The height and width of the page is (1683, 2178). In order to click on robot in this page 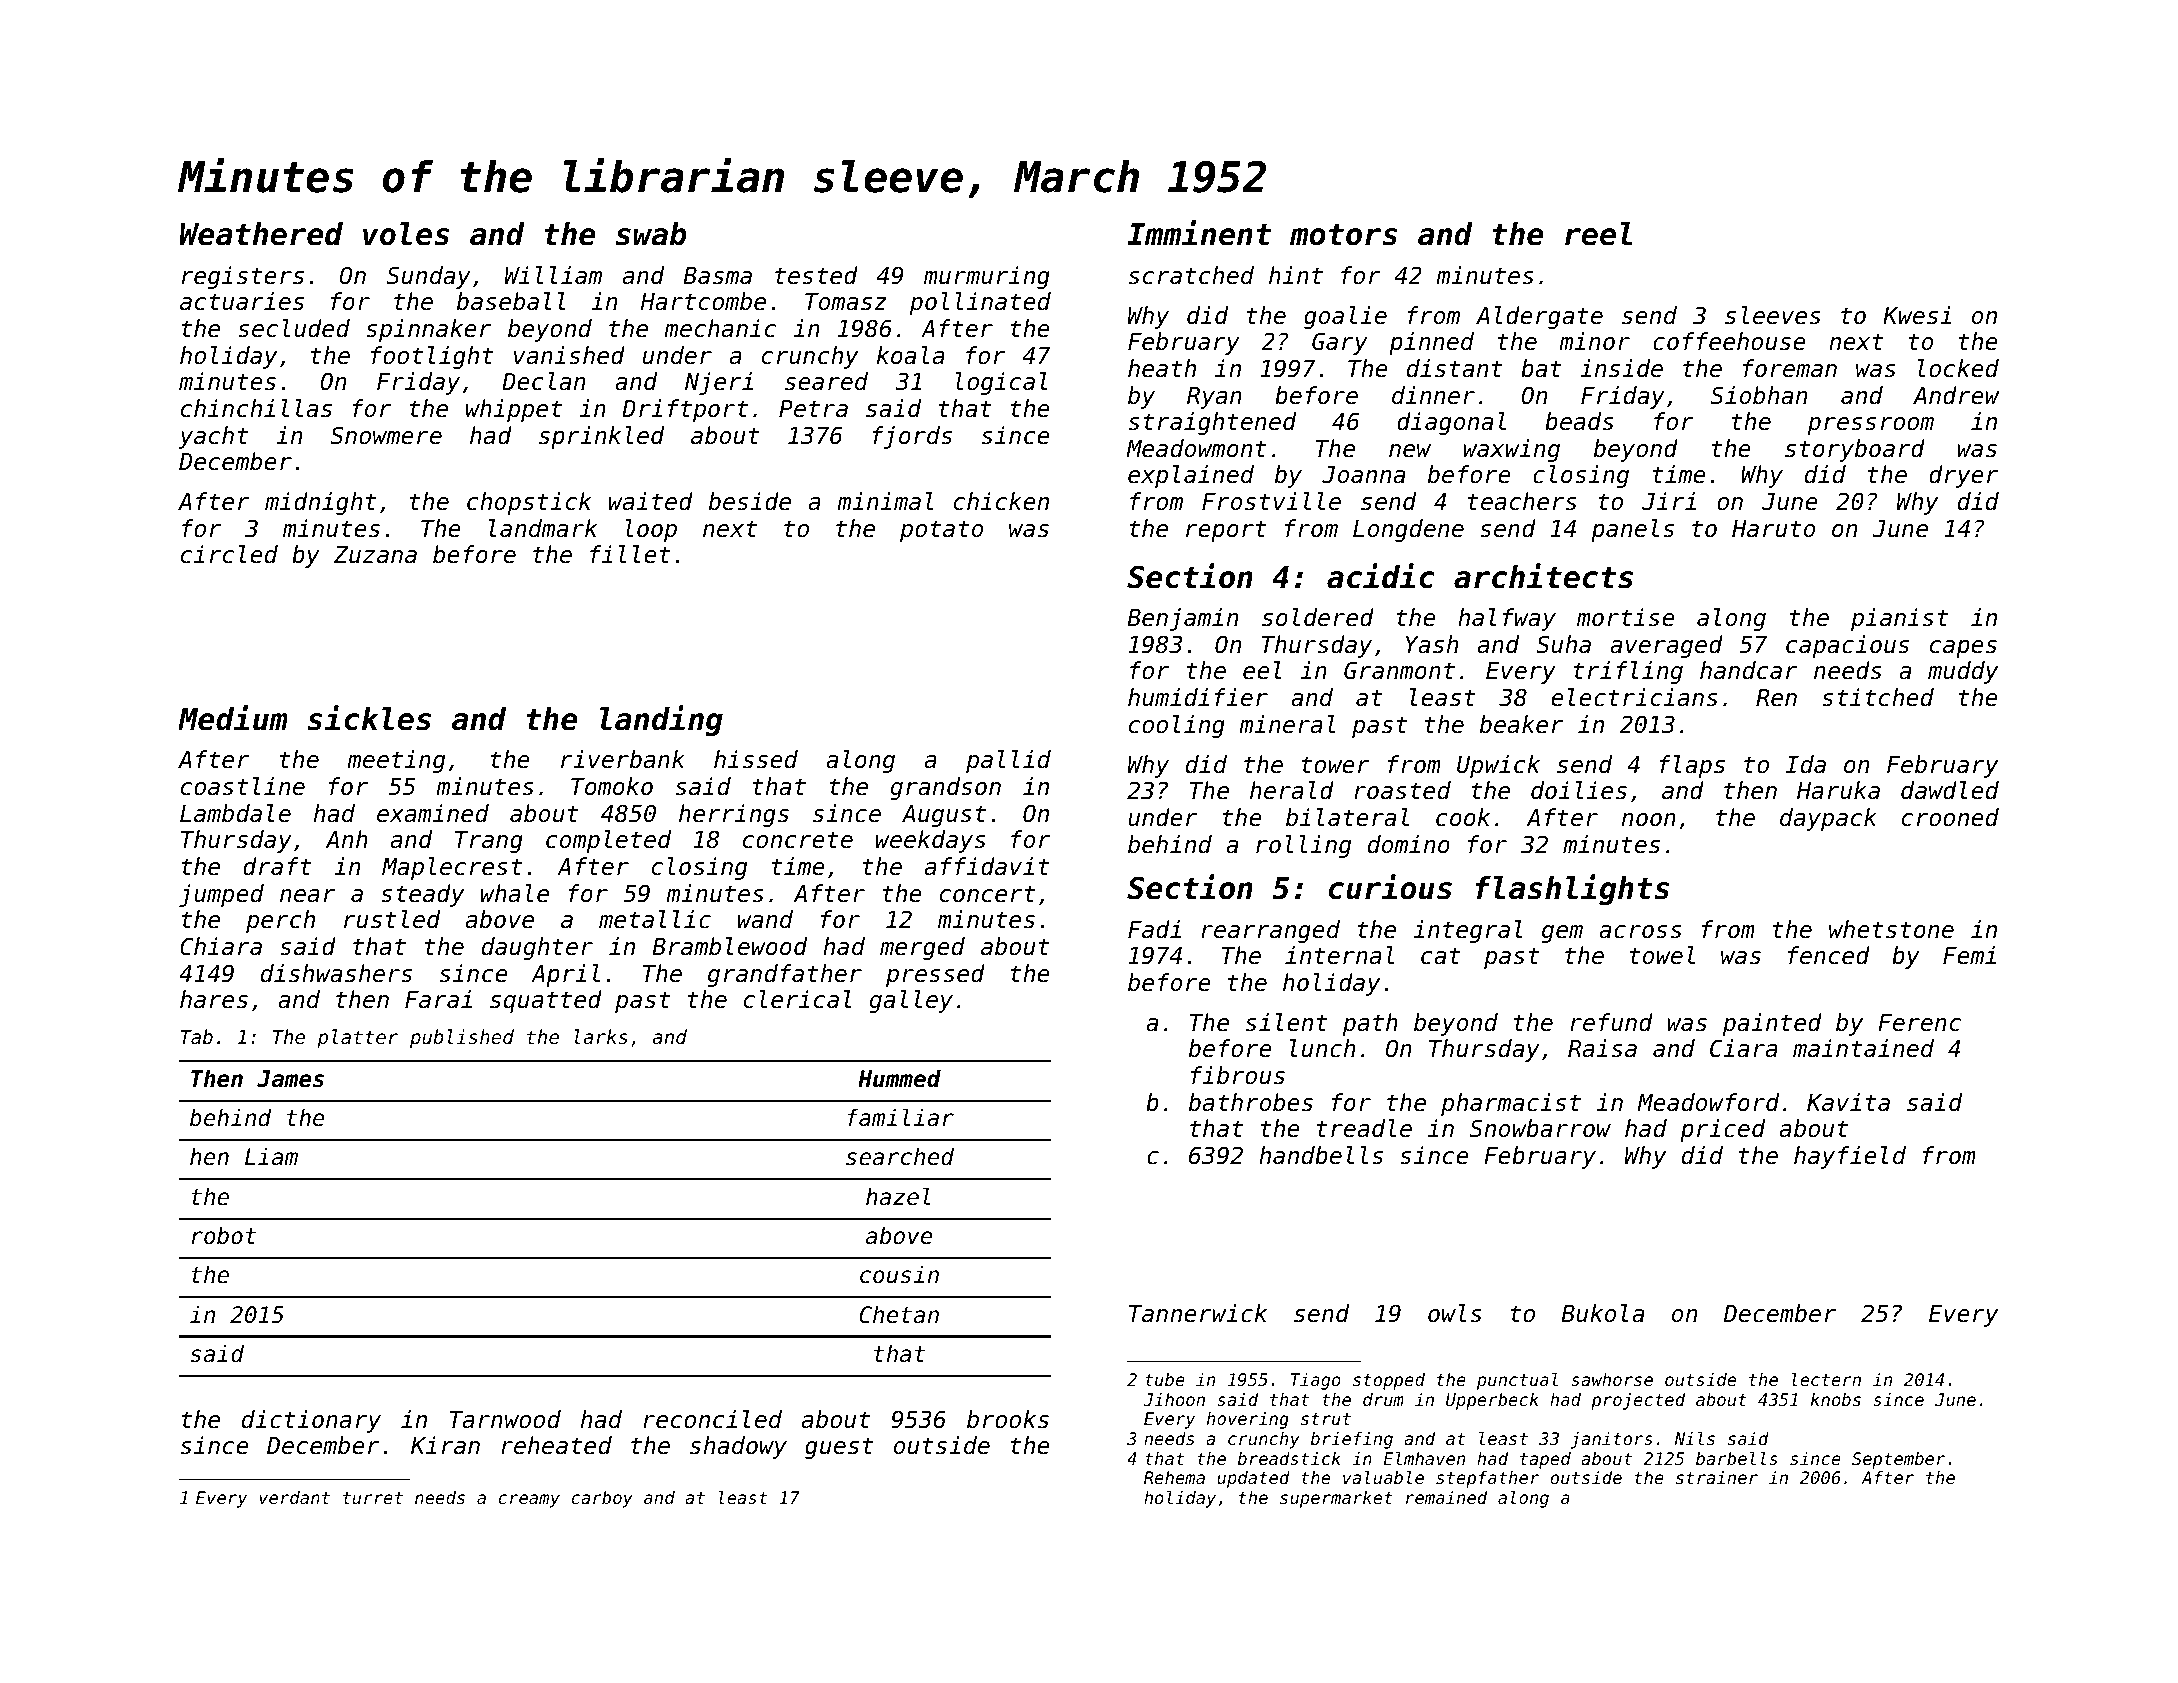, I will do `click(224, 1236)`.
